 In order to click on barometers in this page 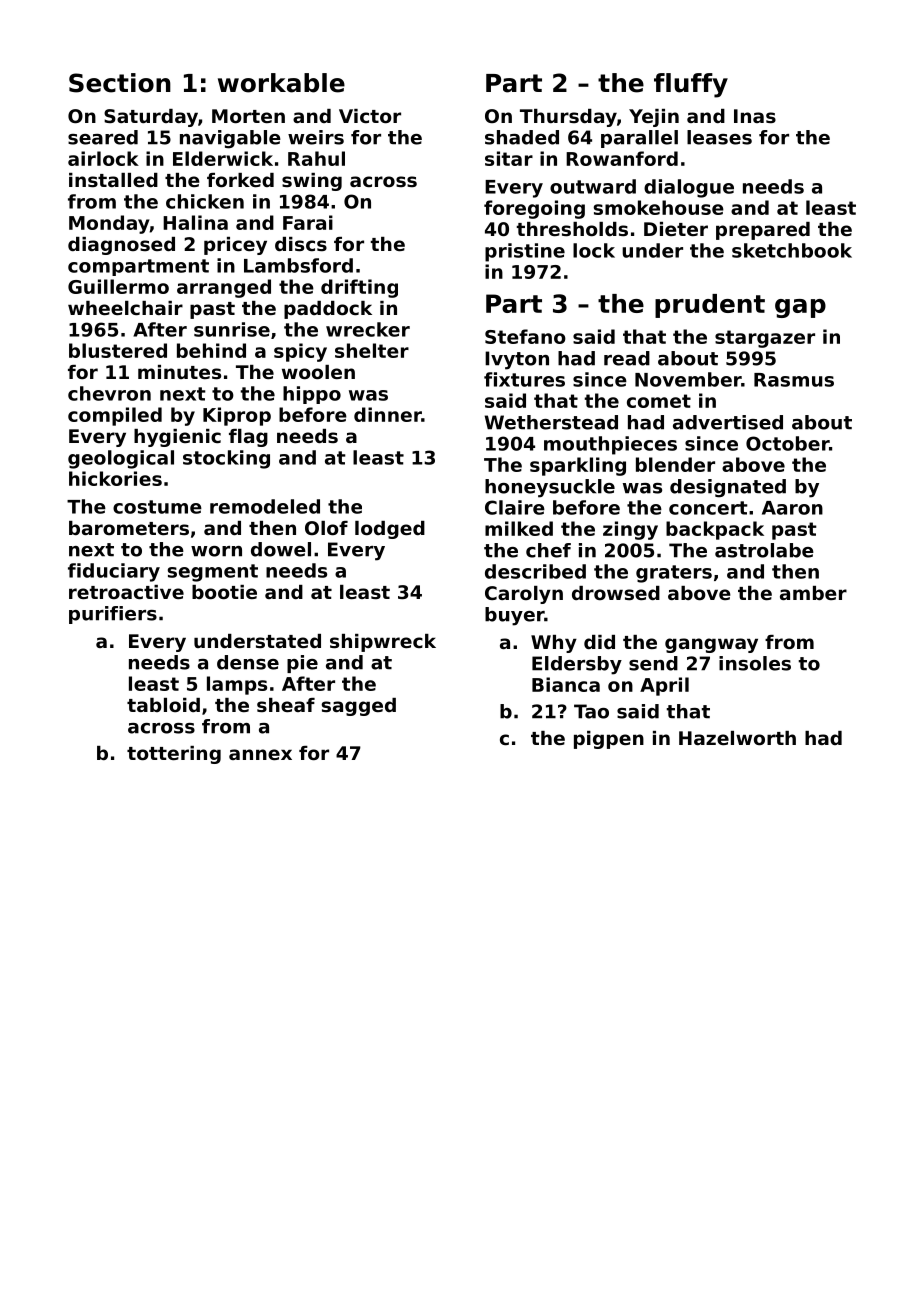, I will do `click(129, 528)`.
